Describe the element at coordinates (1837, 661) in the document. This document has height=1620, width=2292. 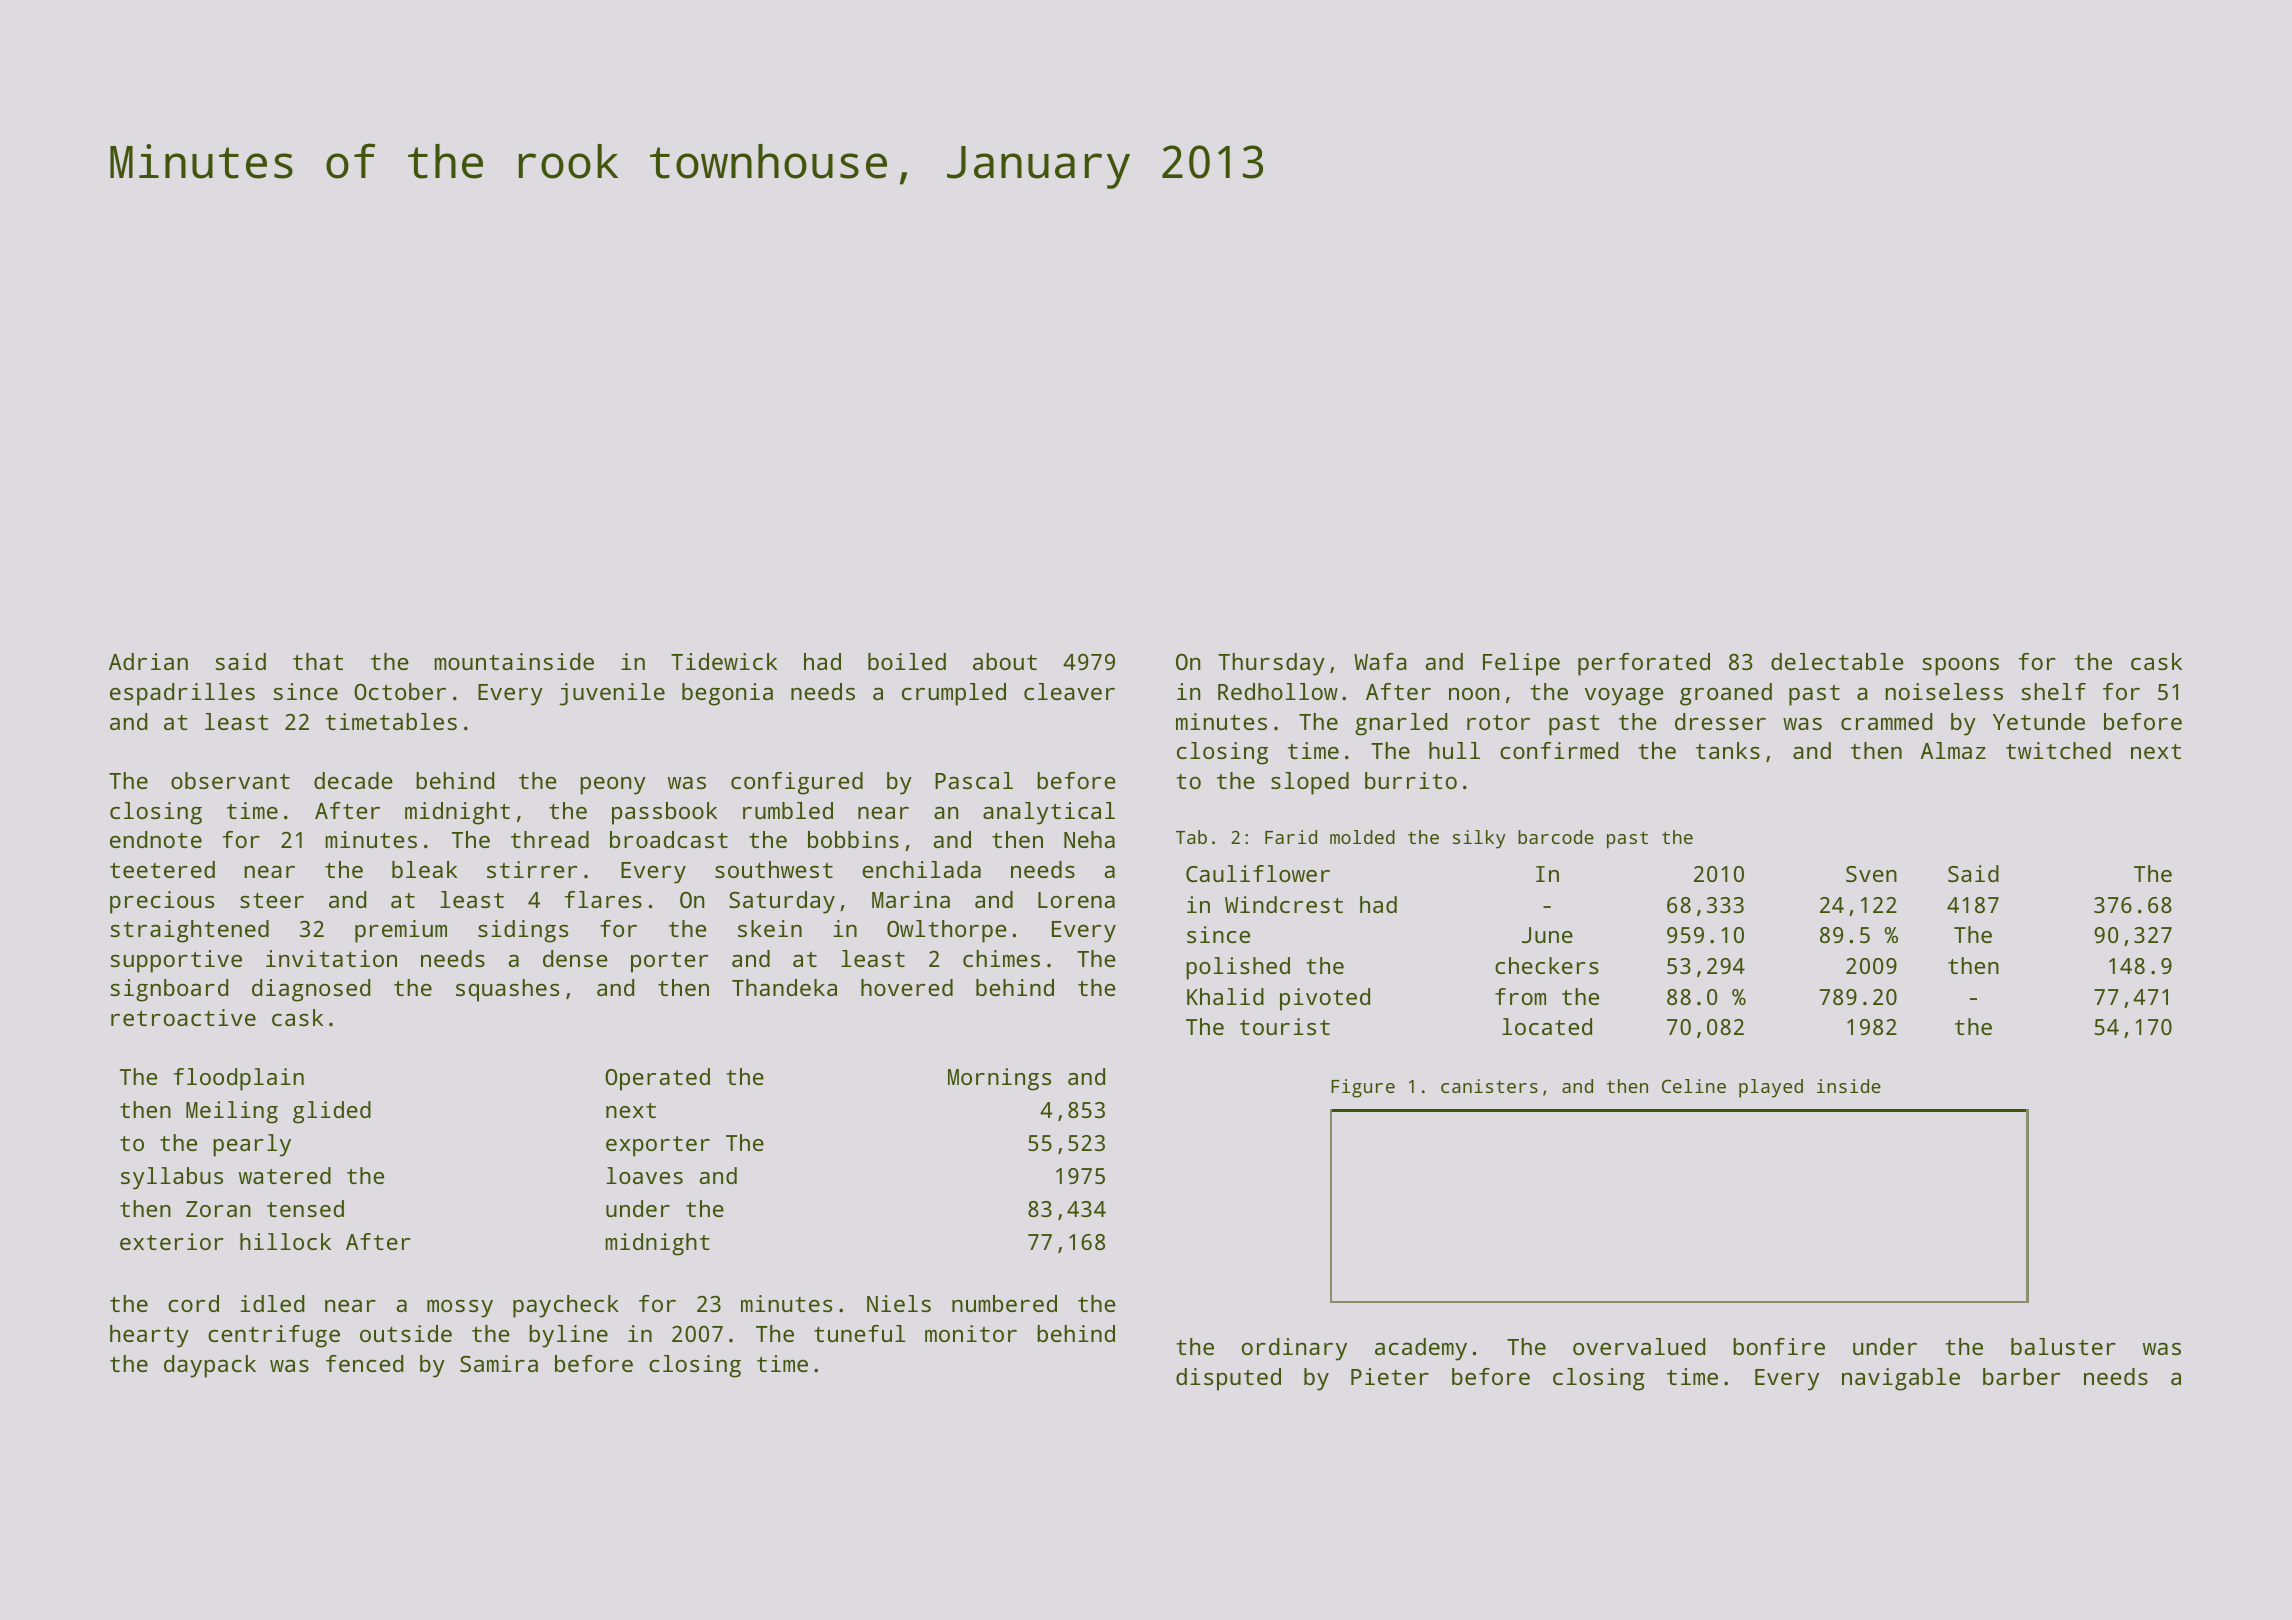
I see `delectable` at that location.
